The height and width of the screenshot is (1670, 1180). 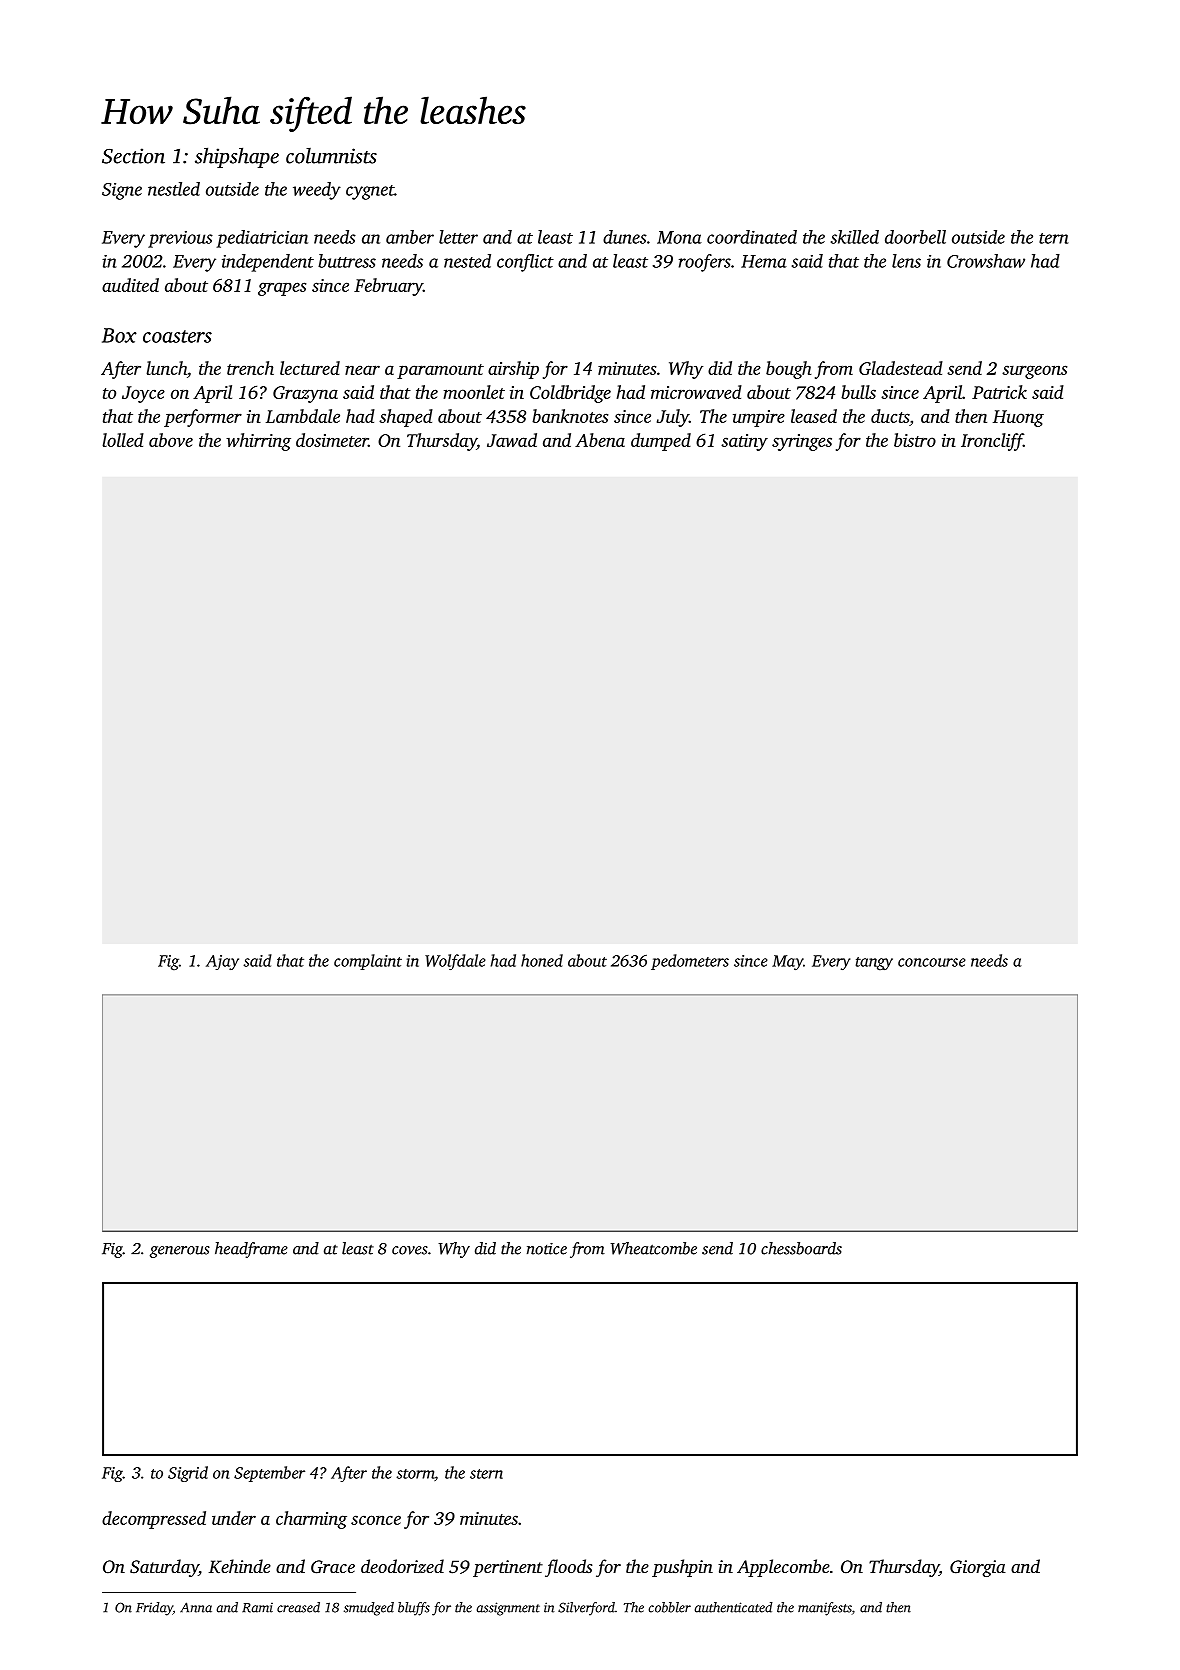 What do you see at coordinates (690, 962) in the screenshot?
I see `pedometers` at bounding box center [690, 962].
